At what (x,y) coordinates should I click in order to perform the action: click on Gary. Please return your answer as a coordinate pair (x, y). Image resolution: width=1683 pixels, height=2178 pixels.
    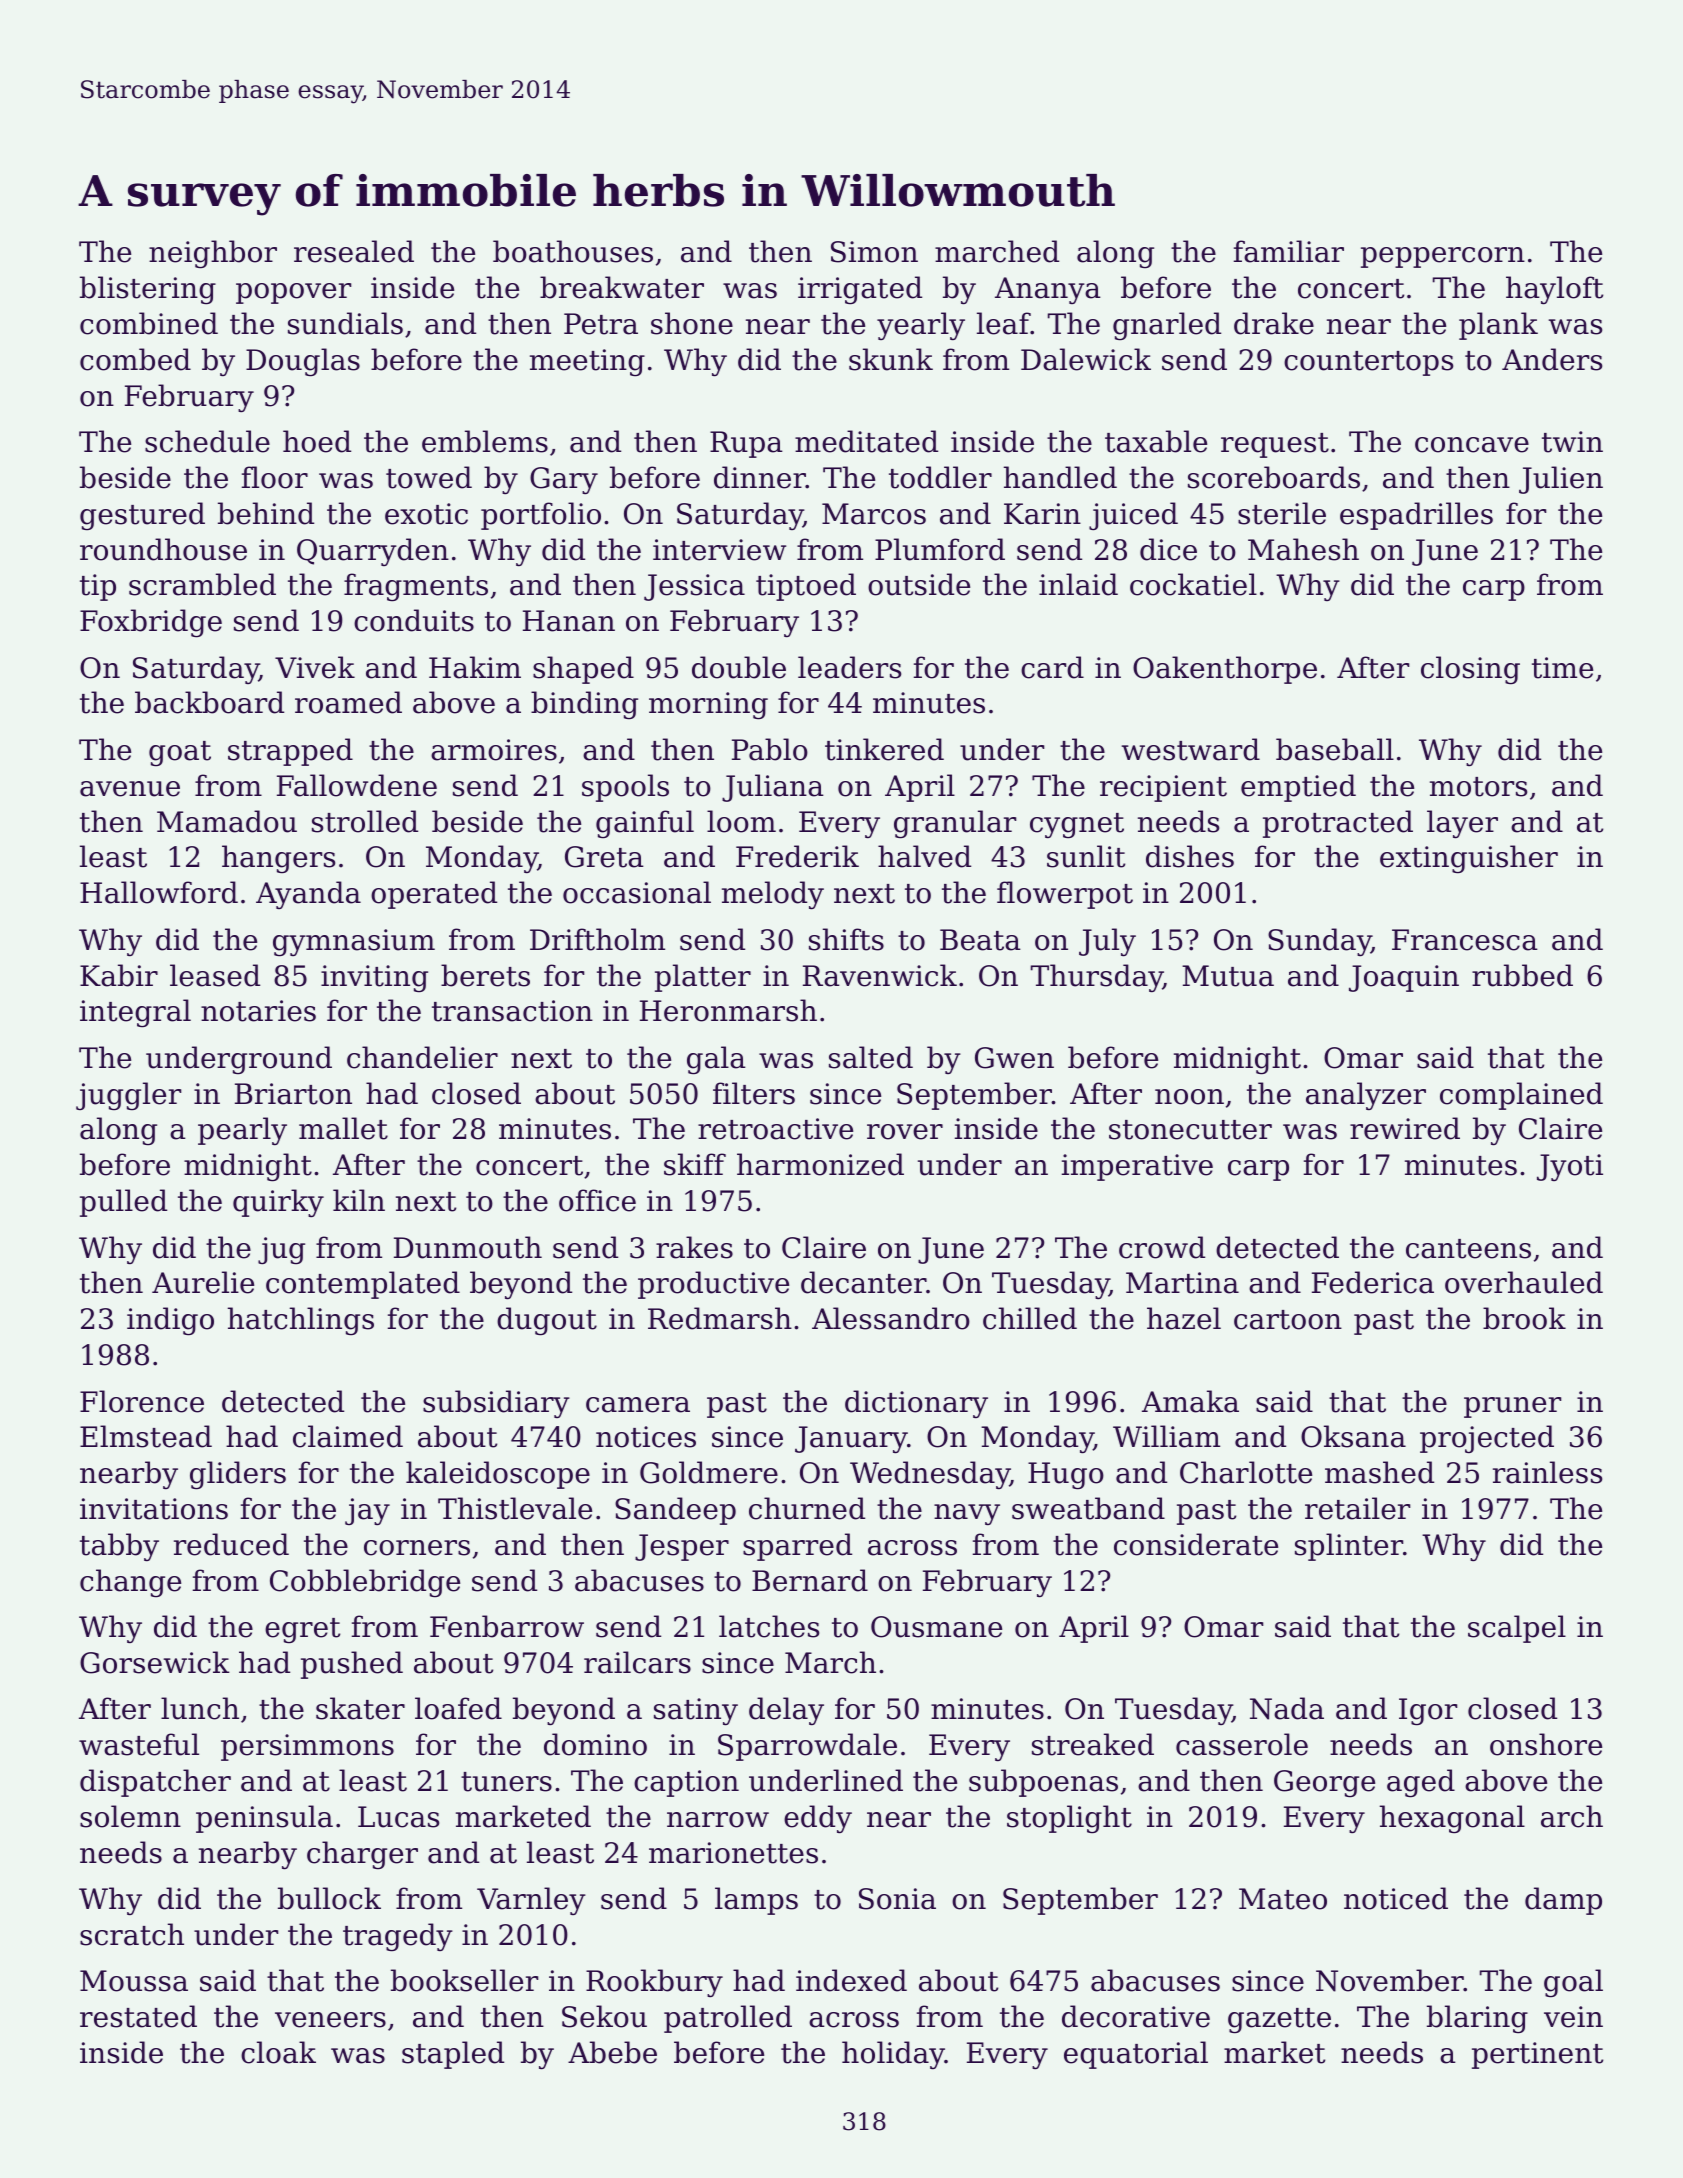
    Looking at the image, I should click on (564, 480).
